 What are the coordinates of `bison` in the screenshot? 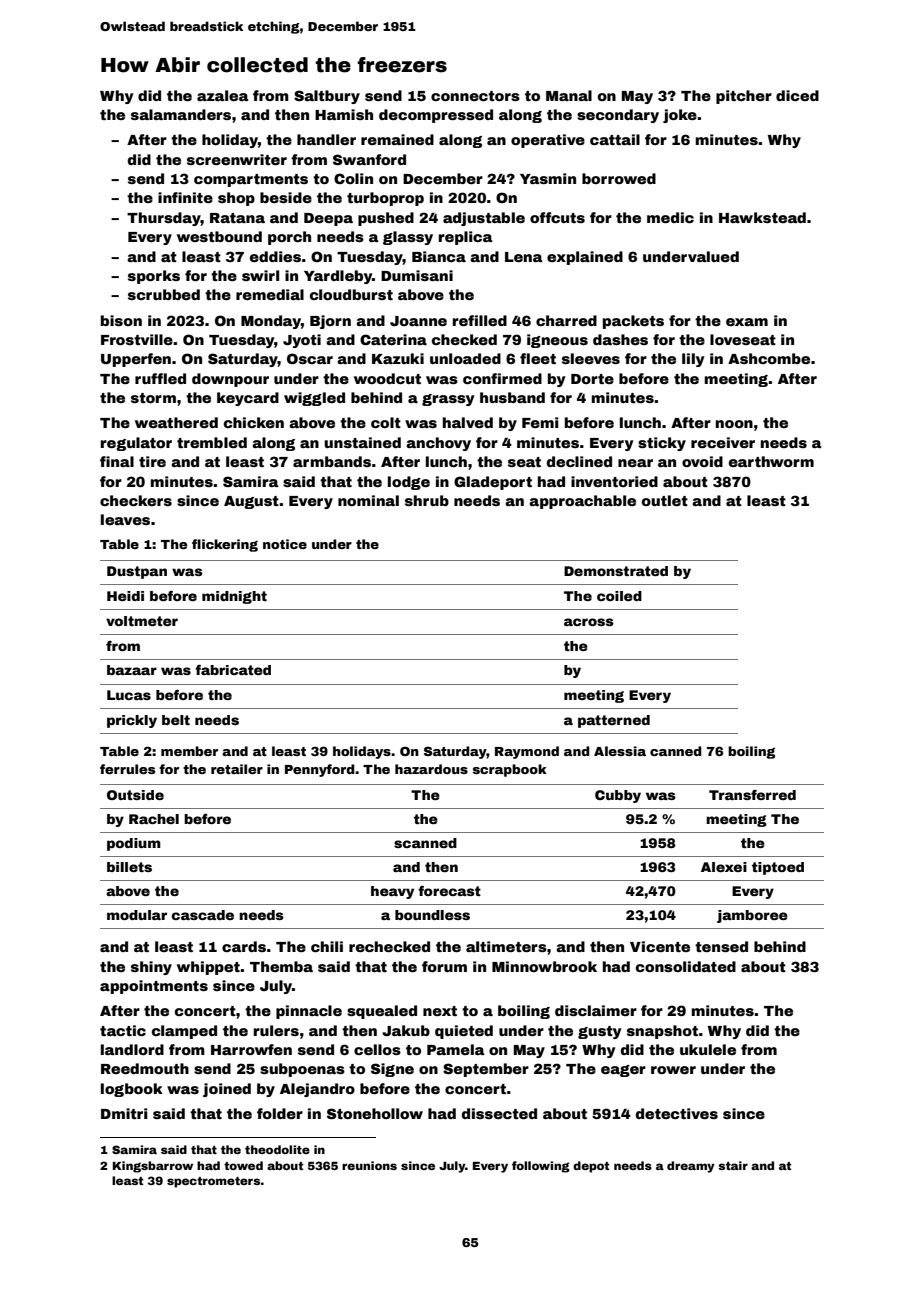 It's located at (121, 320).
